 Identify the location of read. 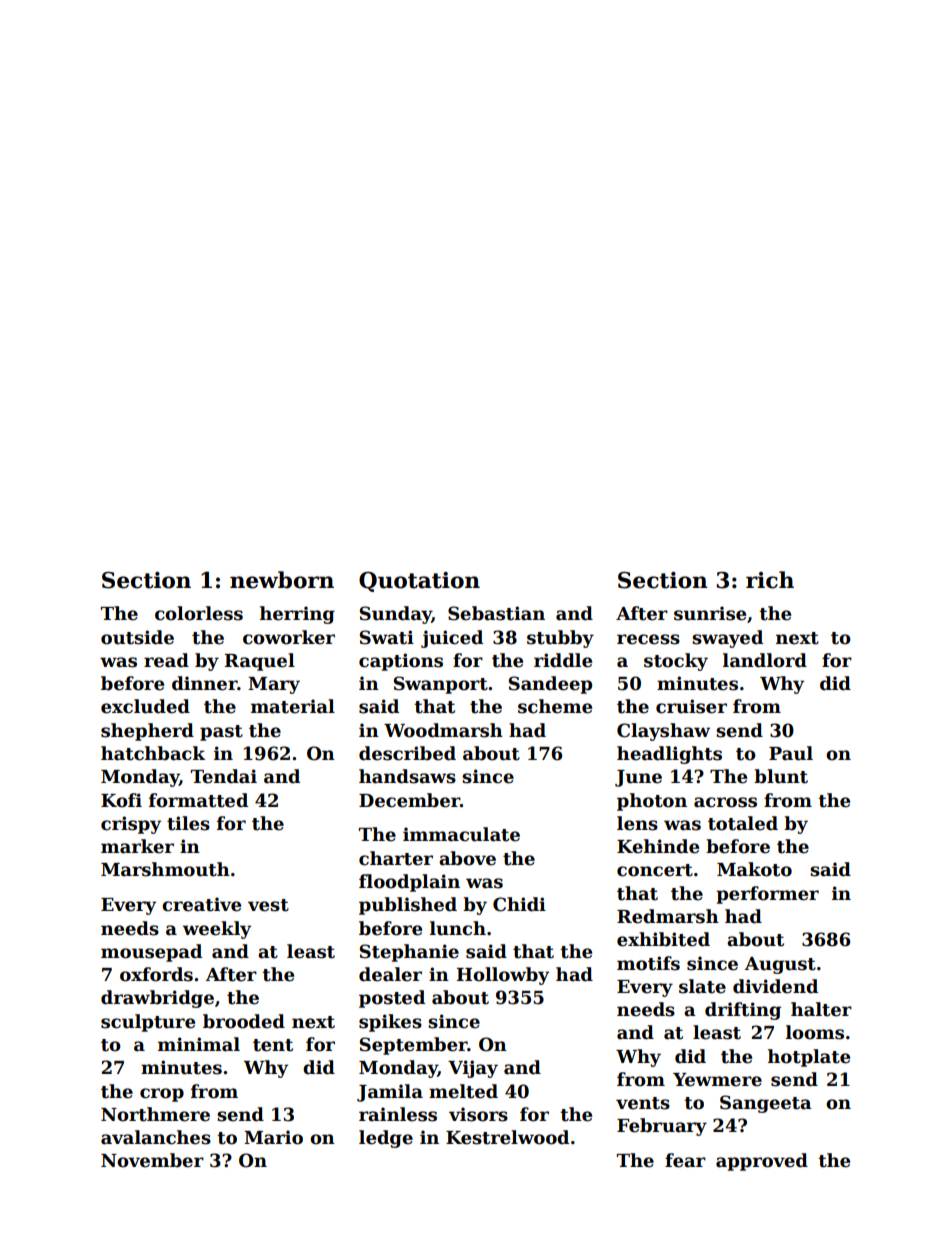
(166, 660).
